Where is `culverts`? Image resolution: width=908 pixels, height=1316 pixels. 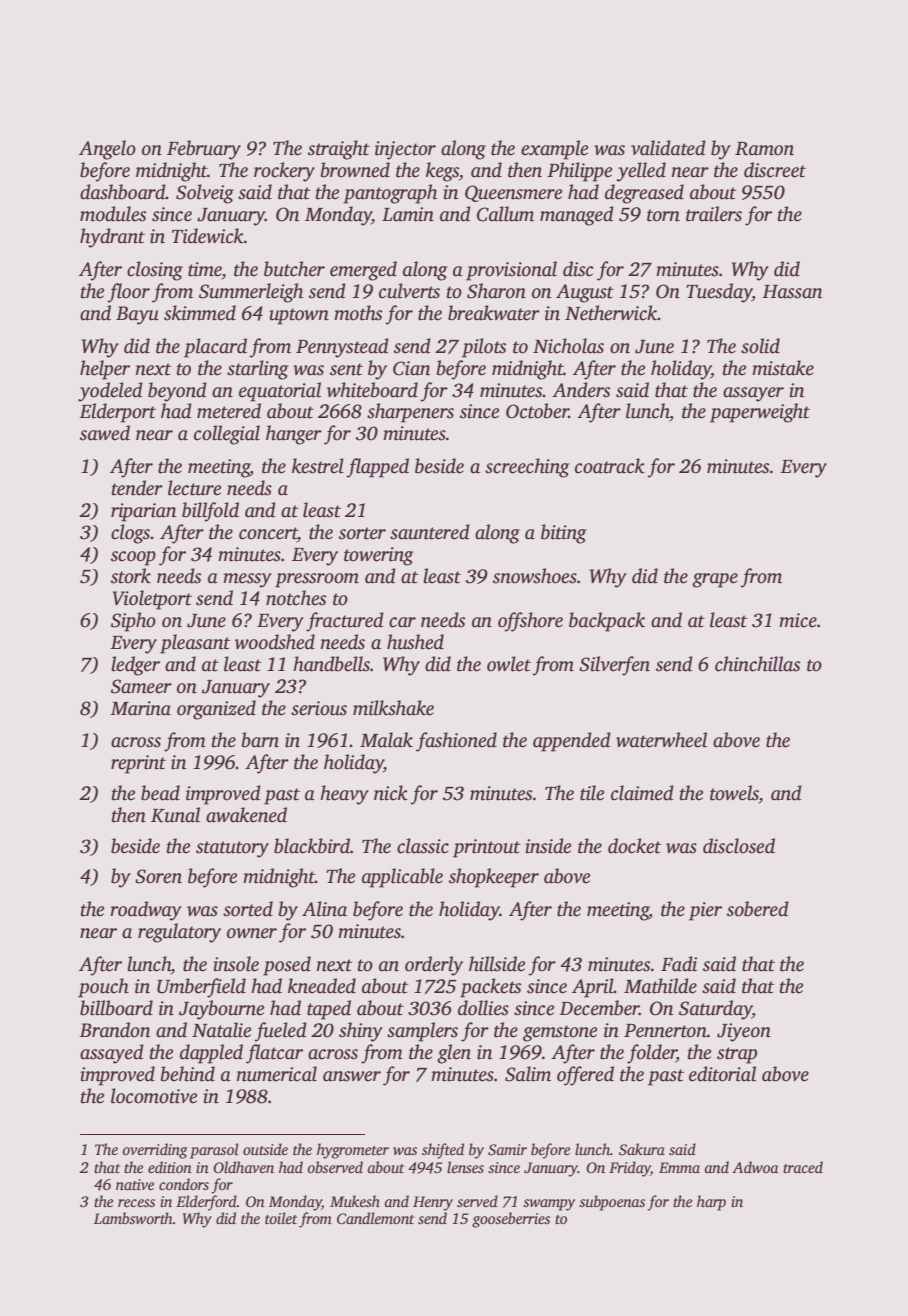 culverts is located at coordinates (409, 291).
